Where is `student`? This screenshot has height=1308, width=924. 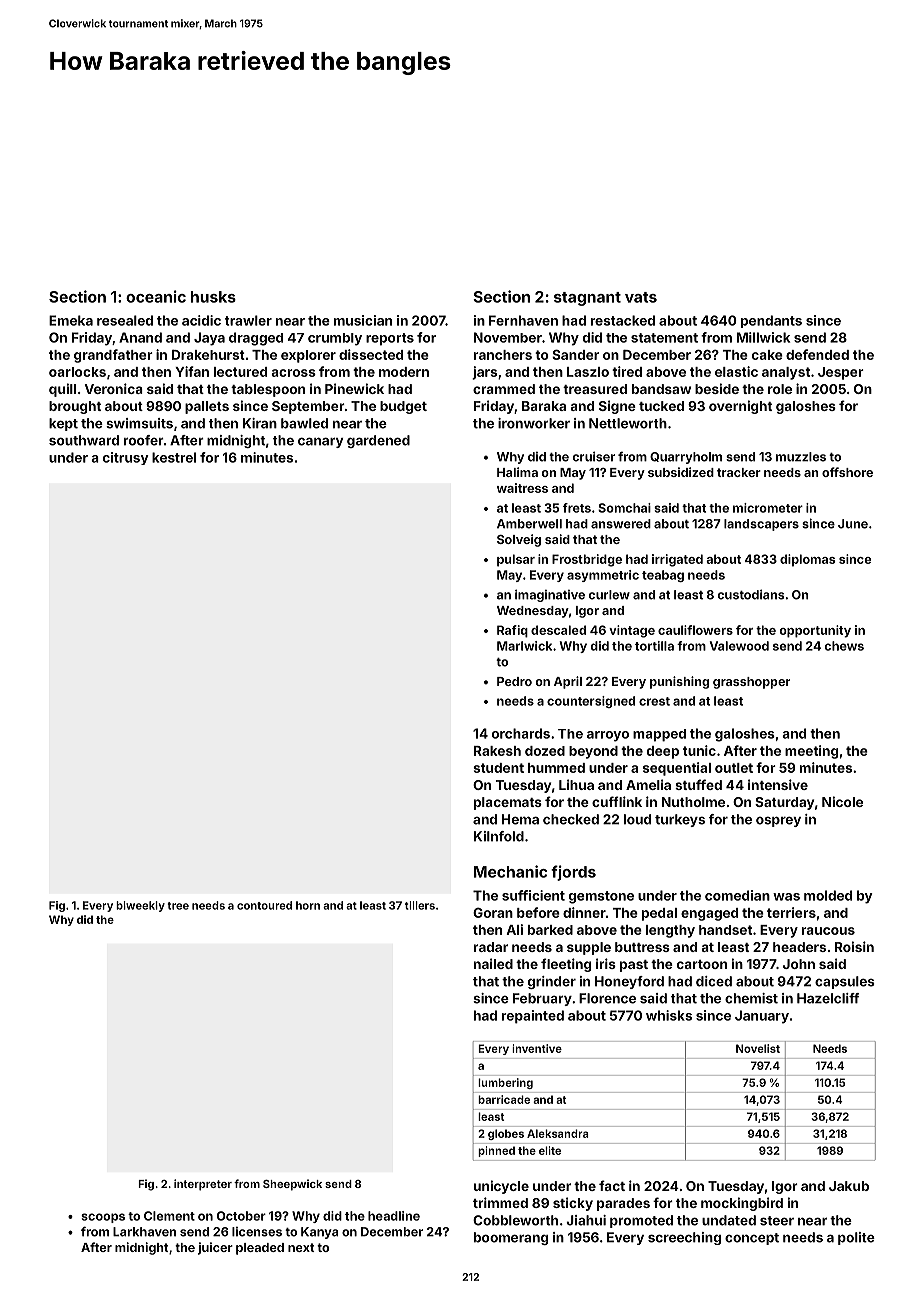
student is located at coordinates (498, 768).
